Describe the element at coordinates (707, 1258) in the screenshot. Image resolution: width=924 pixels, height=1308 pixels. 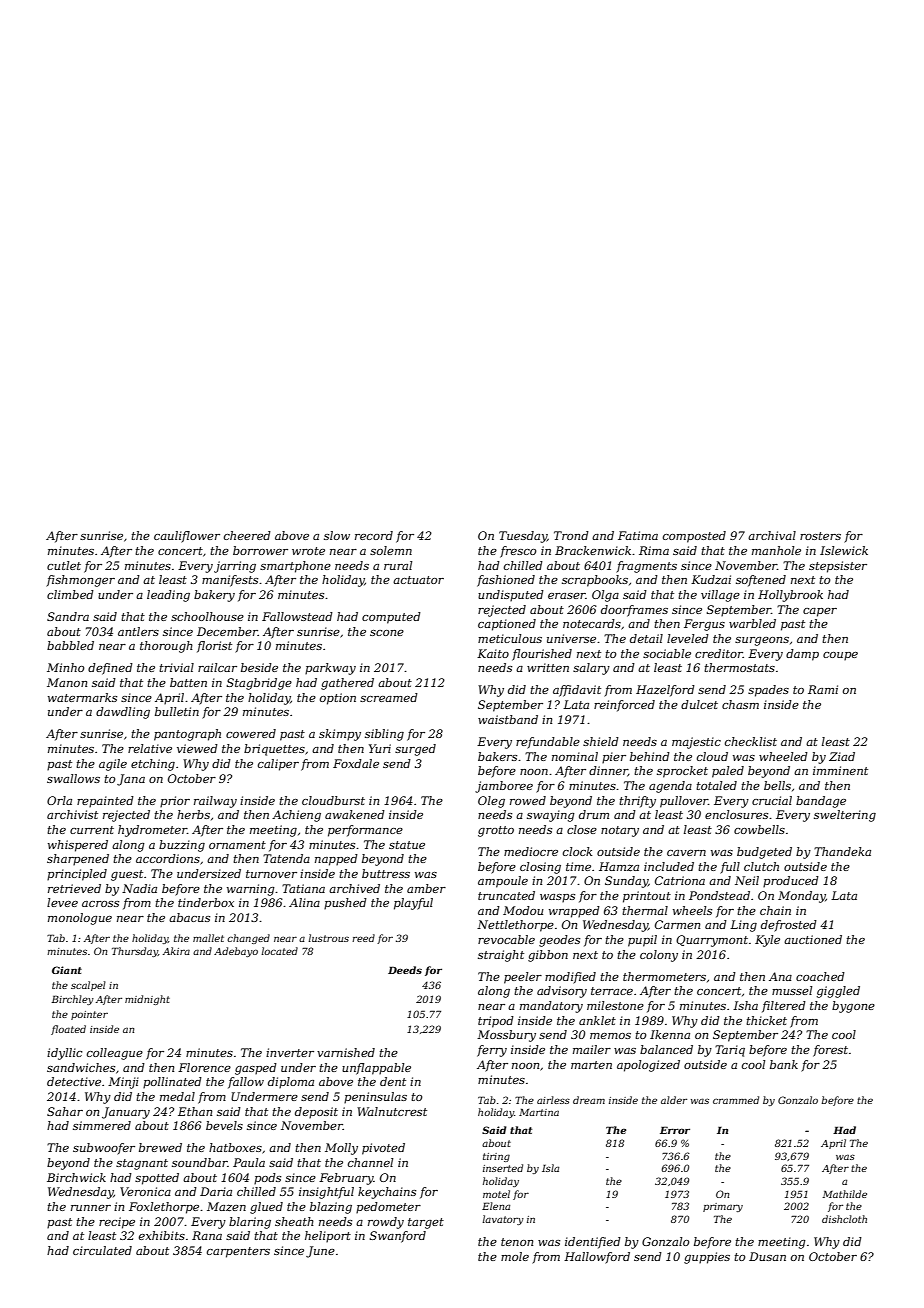
I see `guppies` at that location.
